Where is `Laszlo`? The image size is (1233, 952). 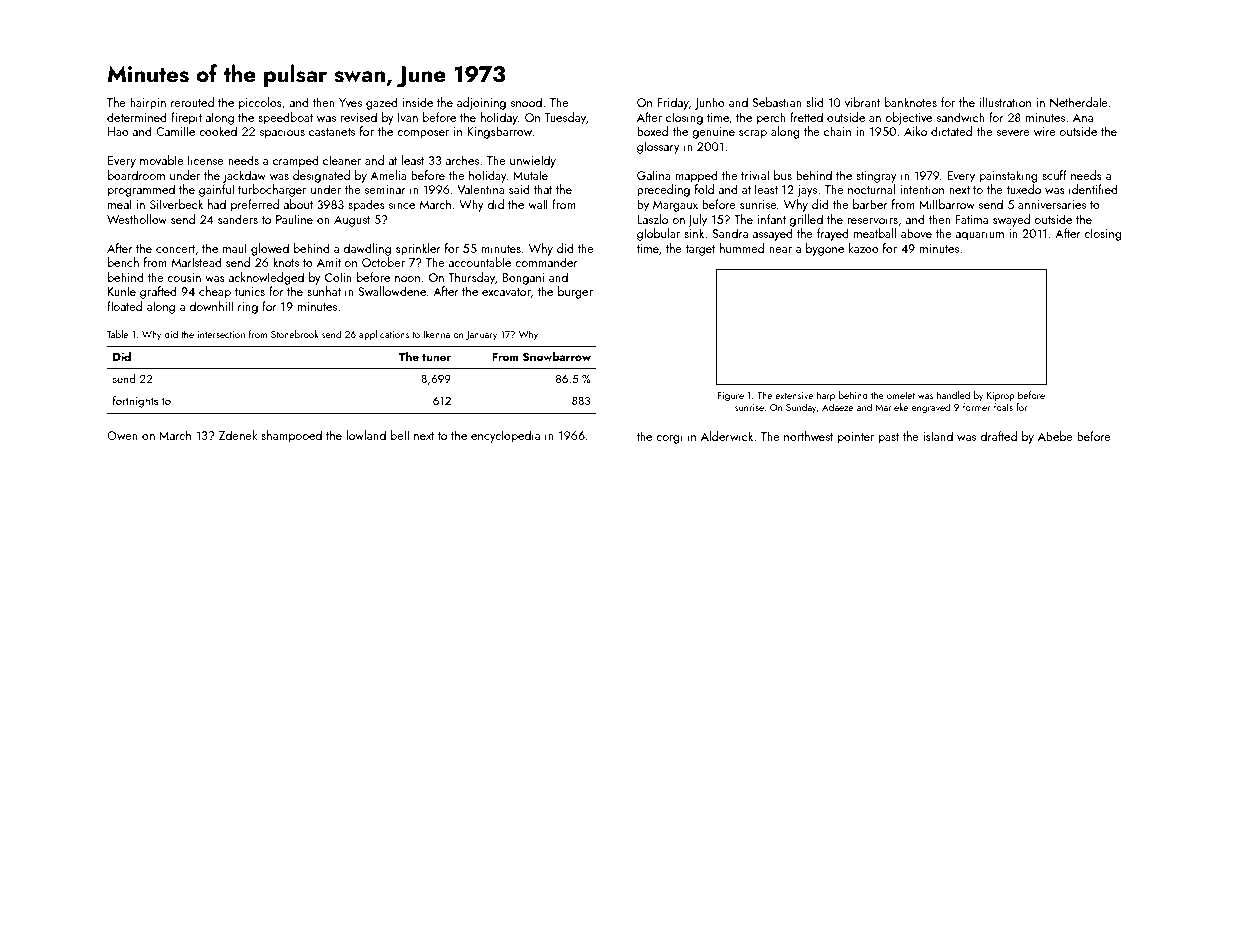
Laszlo is located at coordinates (652, 219).
